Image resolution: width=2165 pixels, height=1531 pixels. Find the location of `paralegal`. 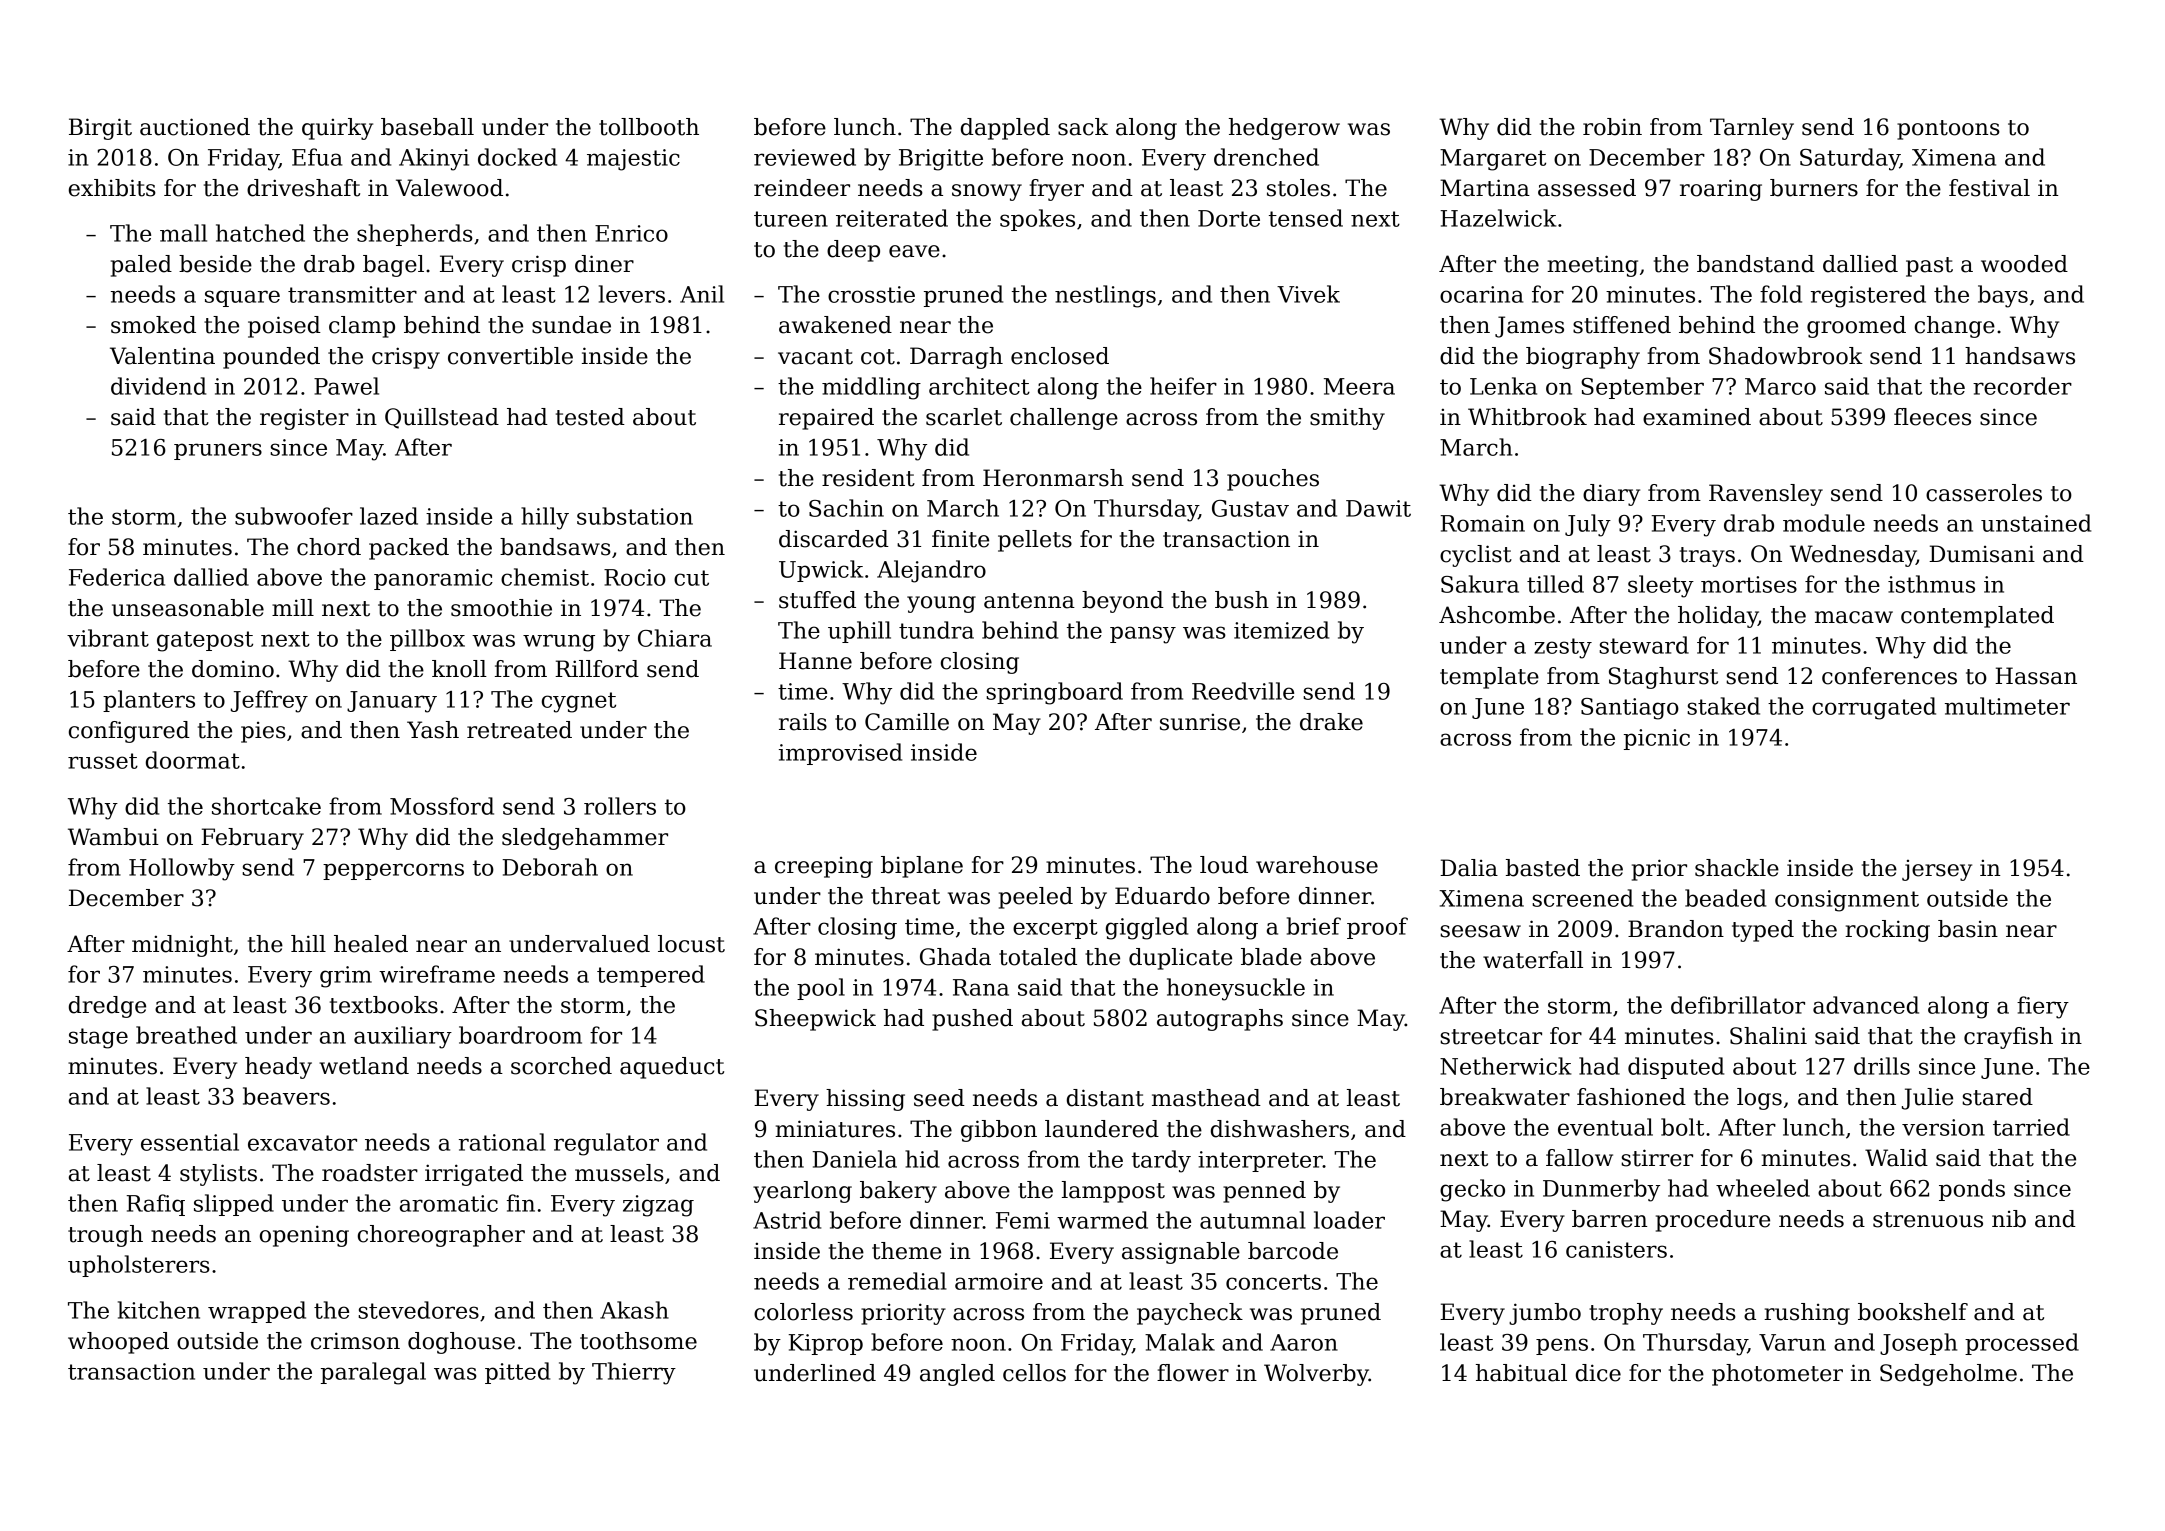

paralegal is located at coordinates (373, 1373).
